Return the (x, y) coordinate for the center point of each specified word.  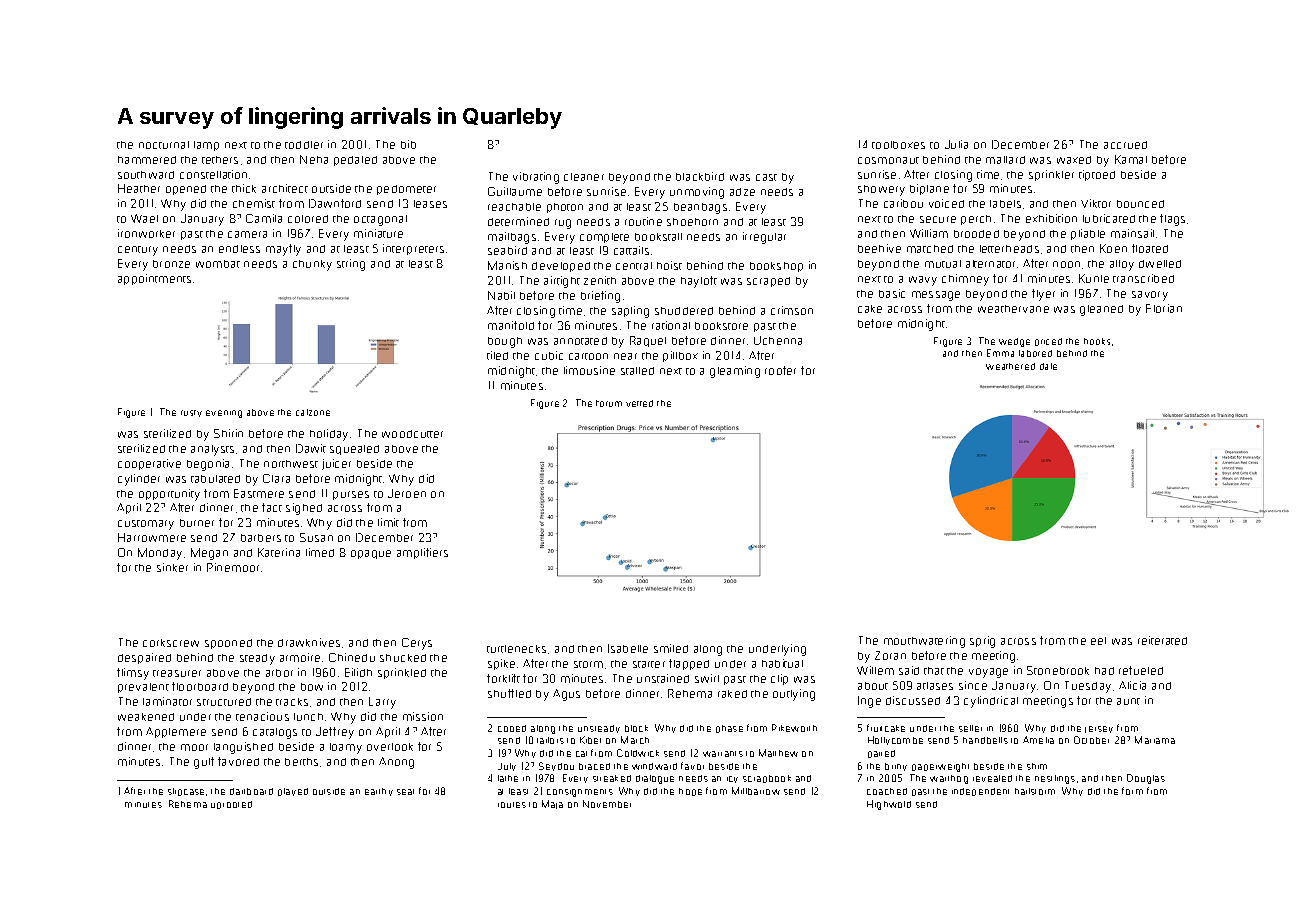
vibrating (536, 178)
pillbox (680, 356)
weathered (1010, 366)
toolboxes (898, 145)
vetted (639, 403)
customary (146, 525)
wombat (218, 264)
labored (1035, 353)
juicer (336, 464)
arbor (279, 673)
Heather (139, 188)
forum (609, 403)
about (873, 686)
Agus (566, 695)
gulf (204, 763)
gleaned (1101, 310)
